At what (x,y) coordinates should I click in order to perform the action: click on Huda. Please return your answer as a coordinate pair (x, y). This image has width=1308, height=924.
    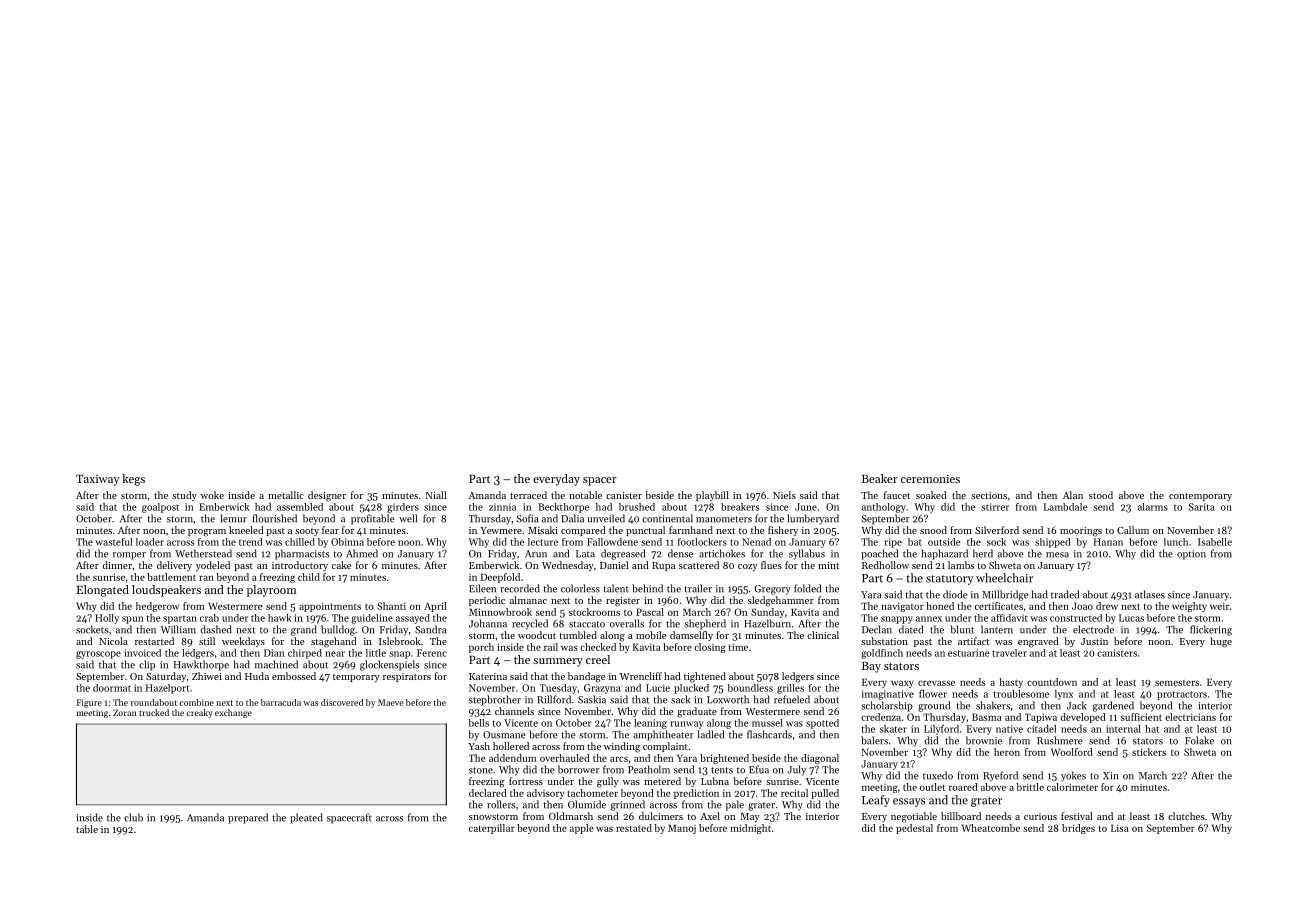
    Looking at the image, I should click on (257, 676).
